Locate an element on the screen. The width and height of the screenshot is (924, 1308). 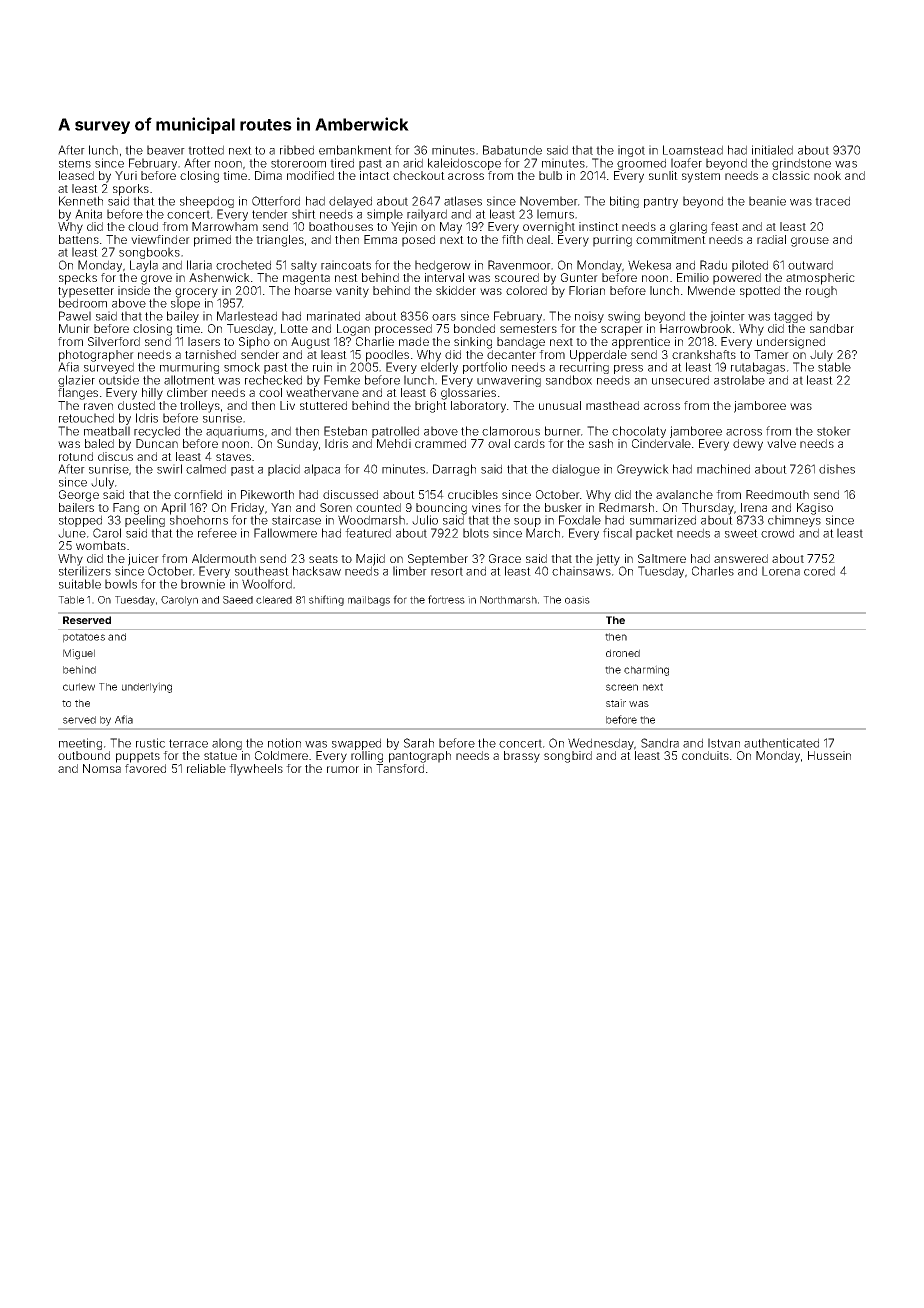
rough is located at coordinates (821, 292).
